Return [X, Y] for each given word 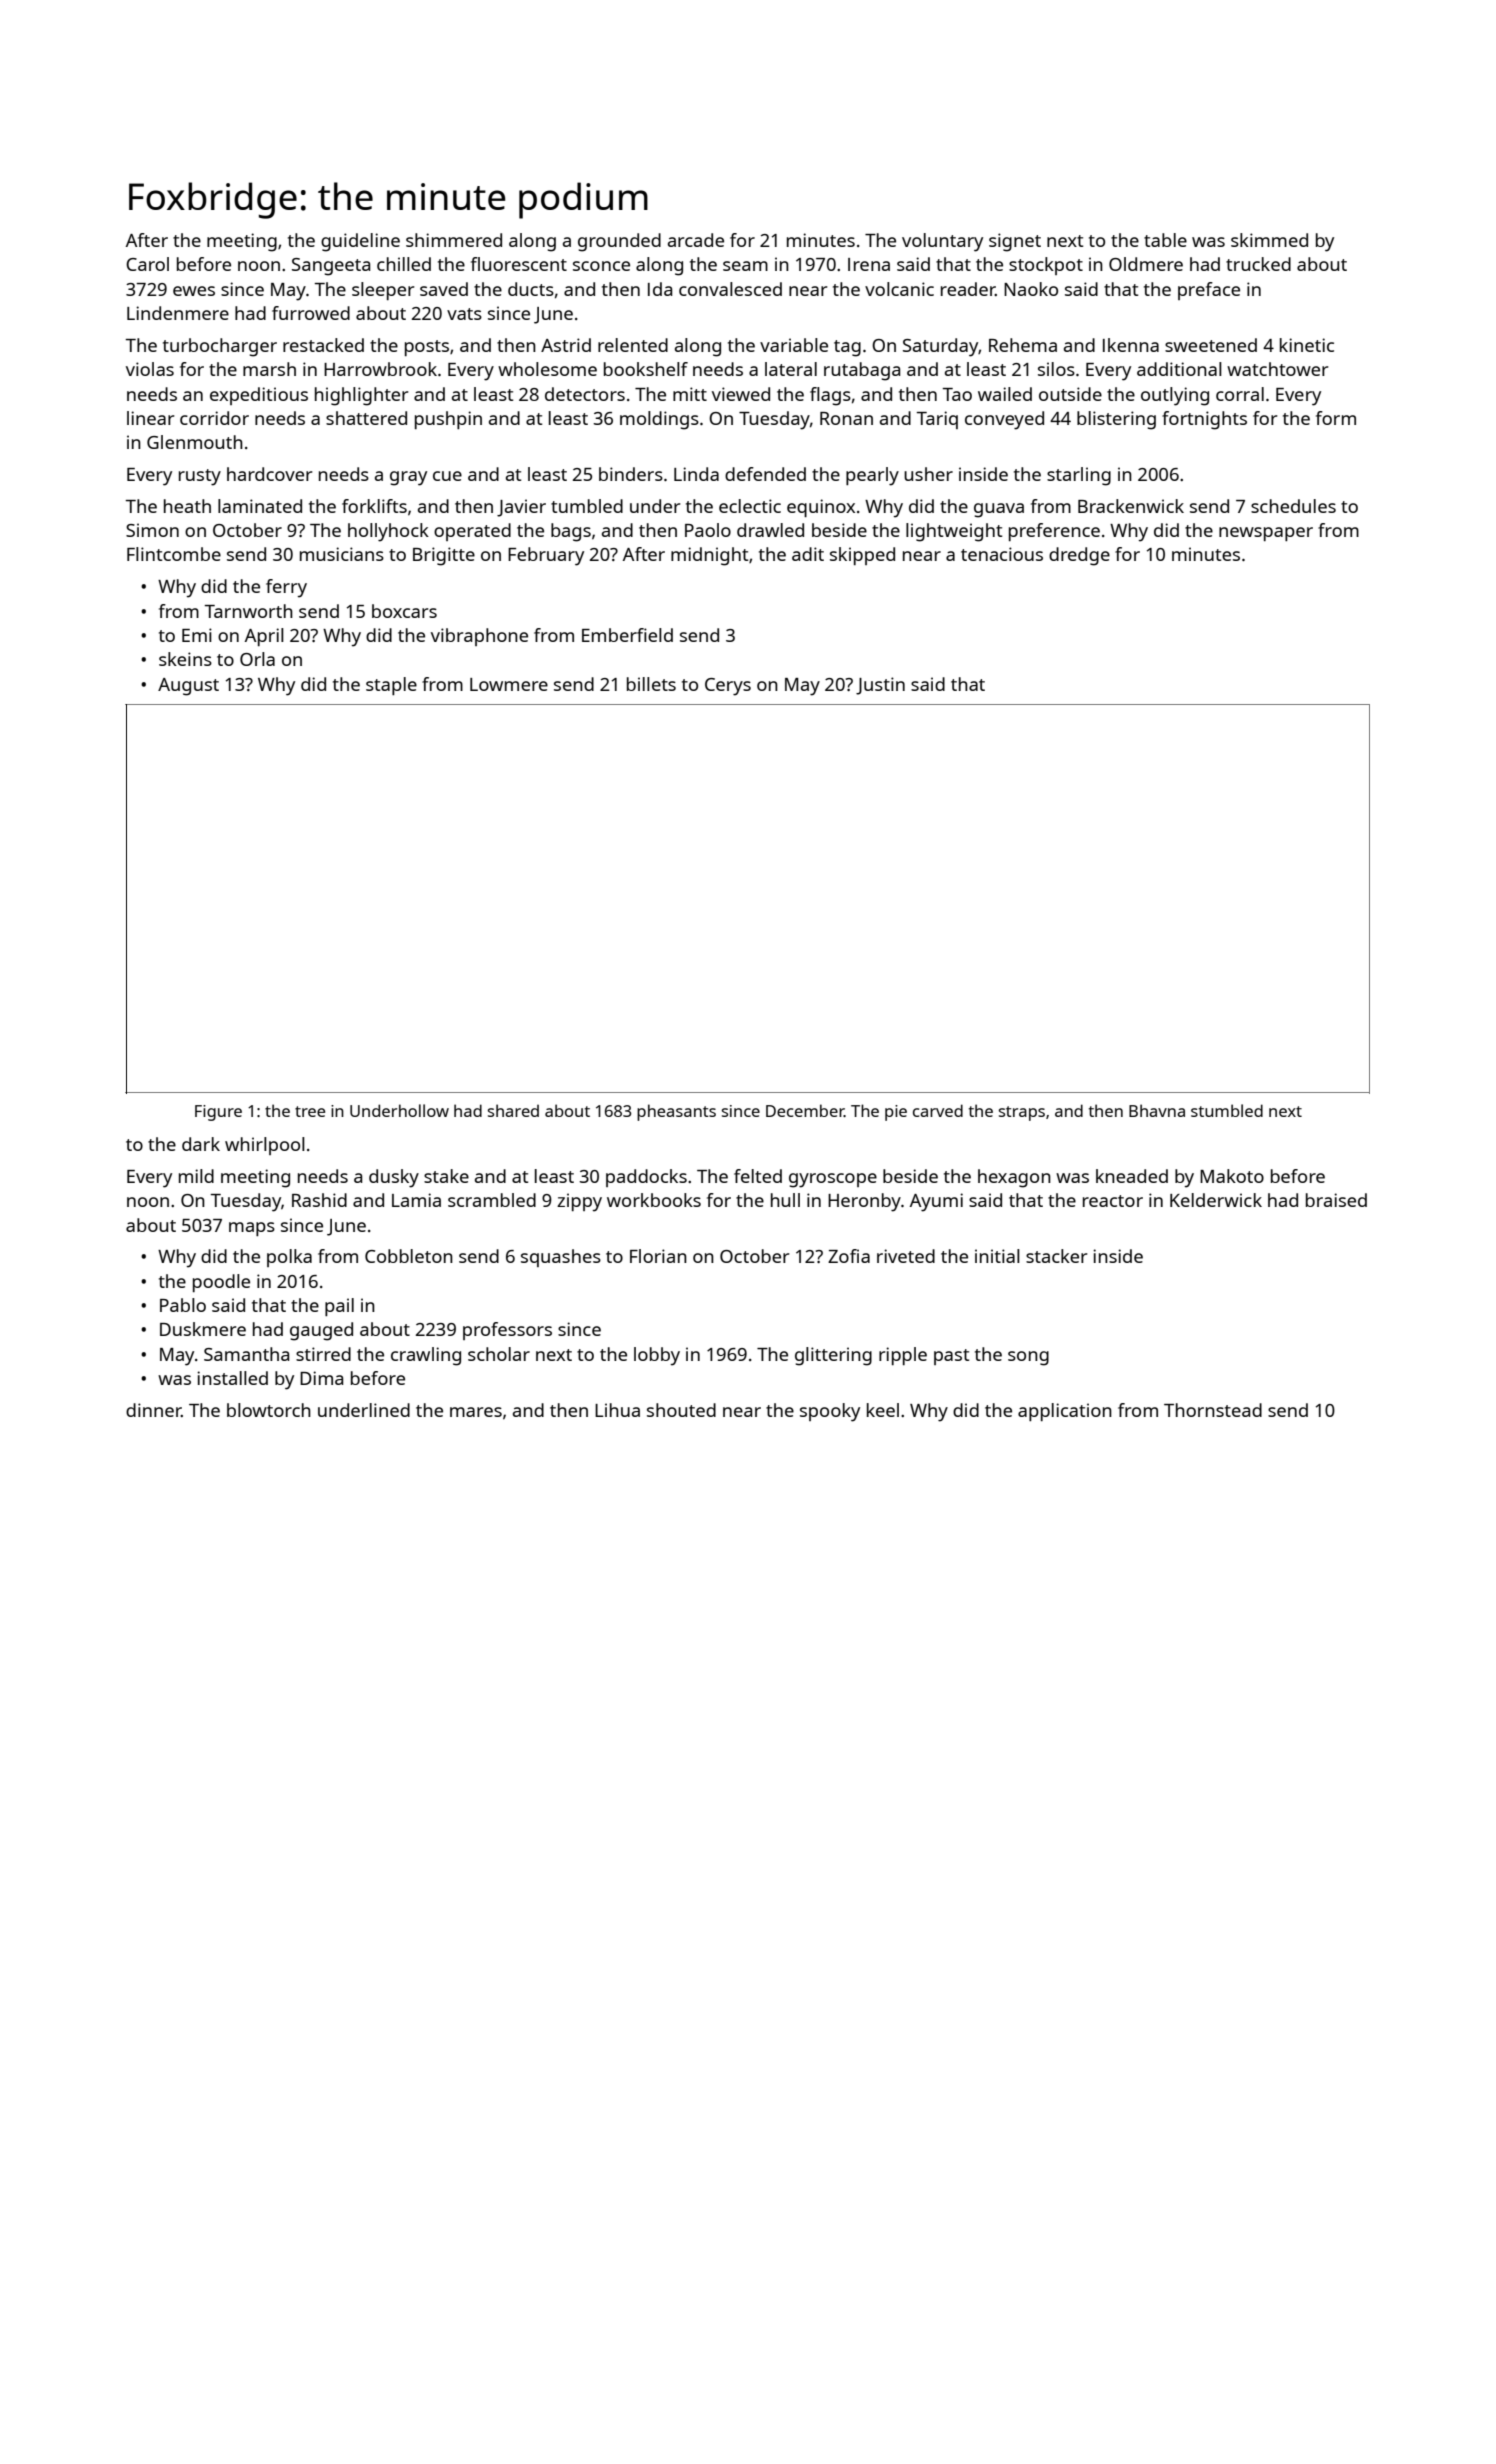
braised [1336, 1200]
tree [310, 1111]
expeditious [259, 396]
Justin [880, 686]
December [805, 1110]
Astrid [566, 345]
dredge [1079, 556]
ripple [903, 1356]
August [188, 687]
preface [1209, 291]
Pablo [183, 1305]
